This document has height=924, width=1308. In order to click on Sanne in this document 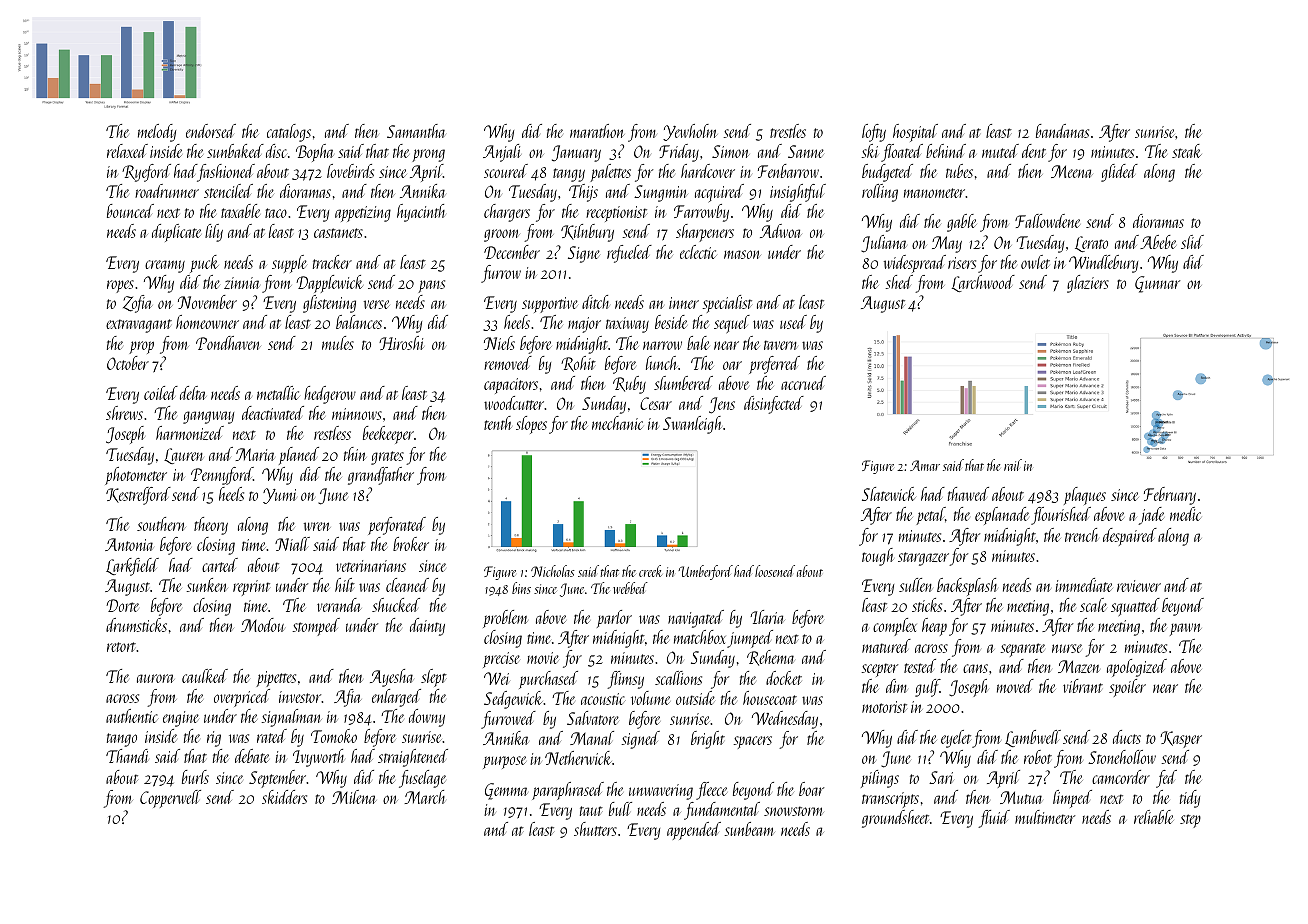, I will do `click(806, 151)`.
